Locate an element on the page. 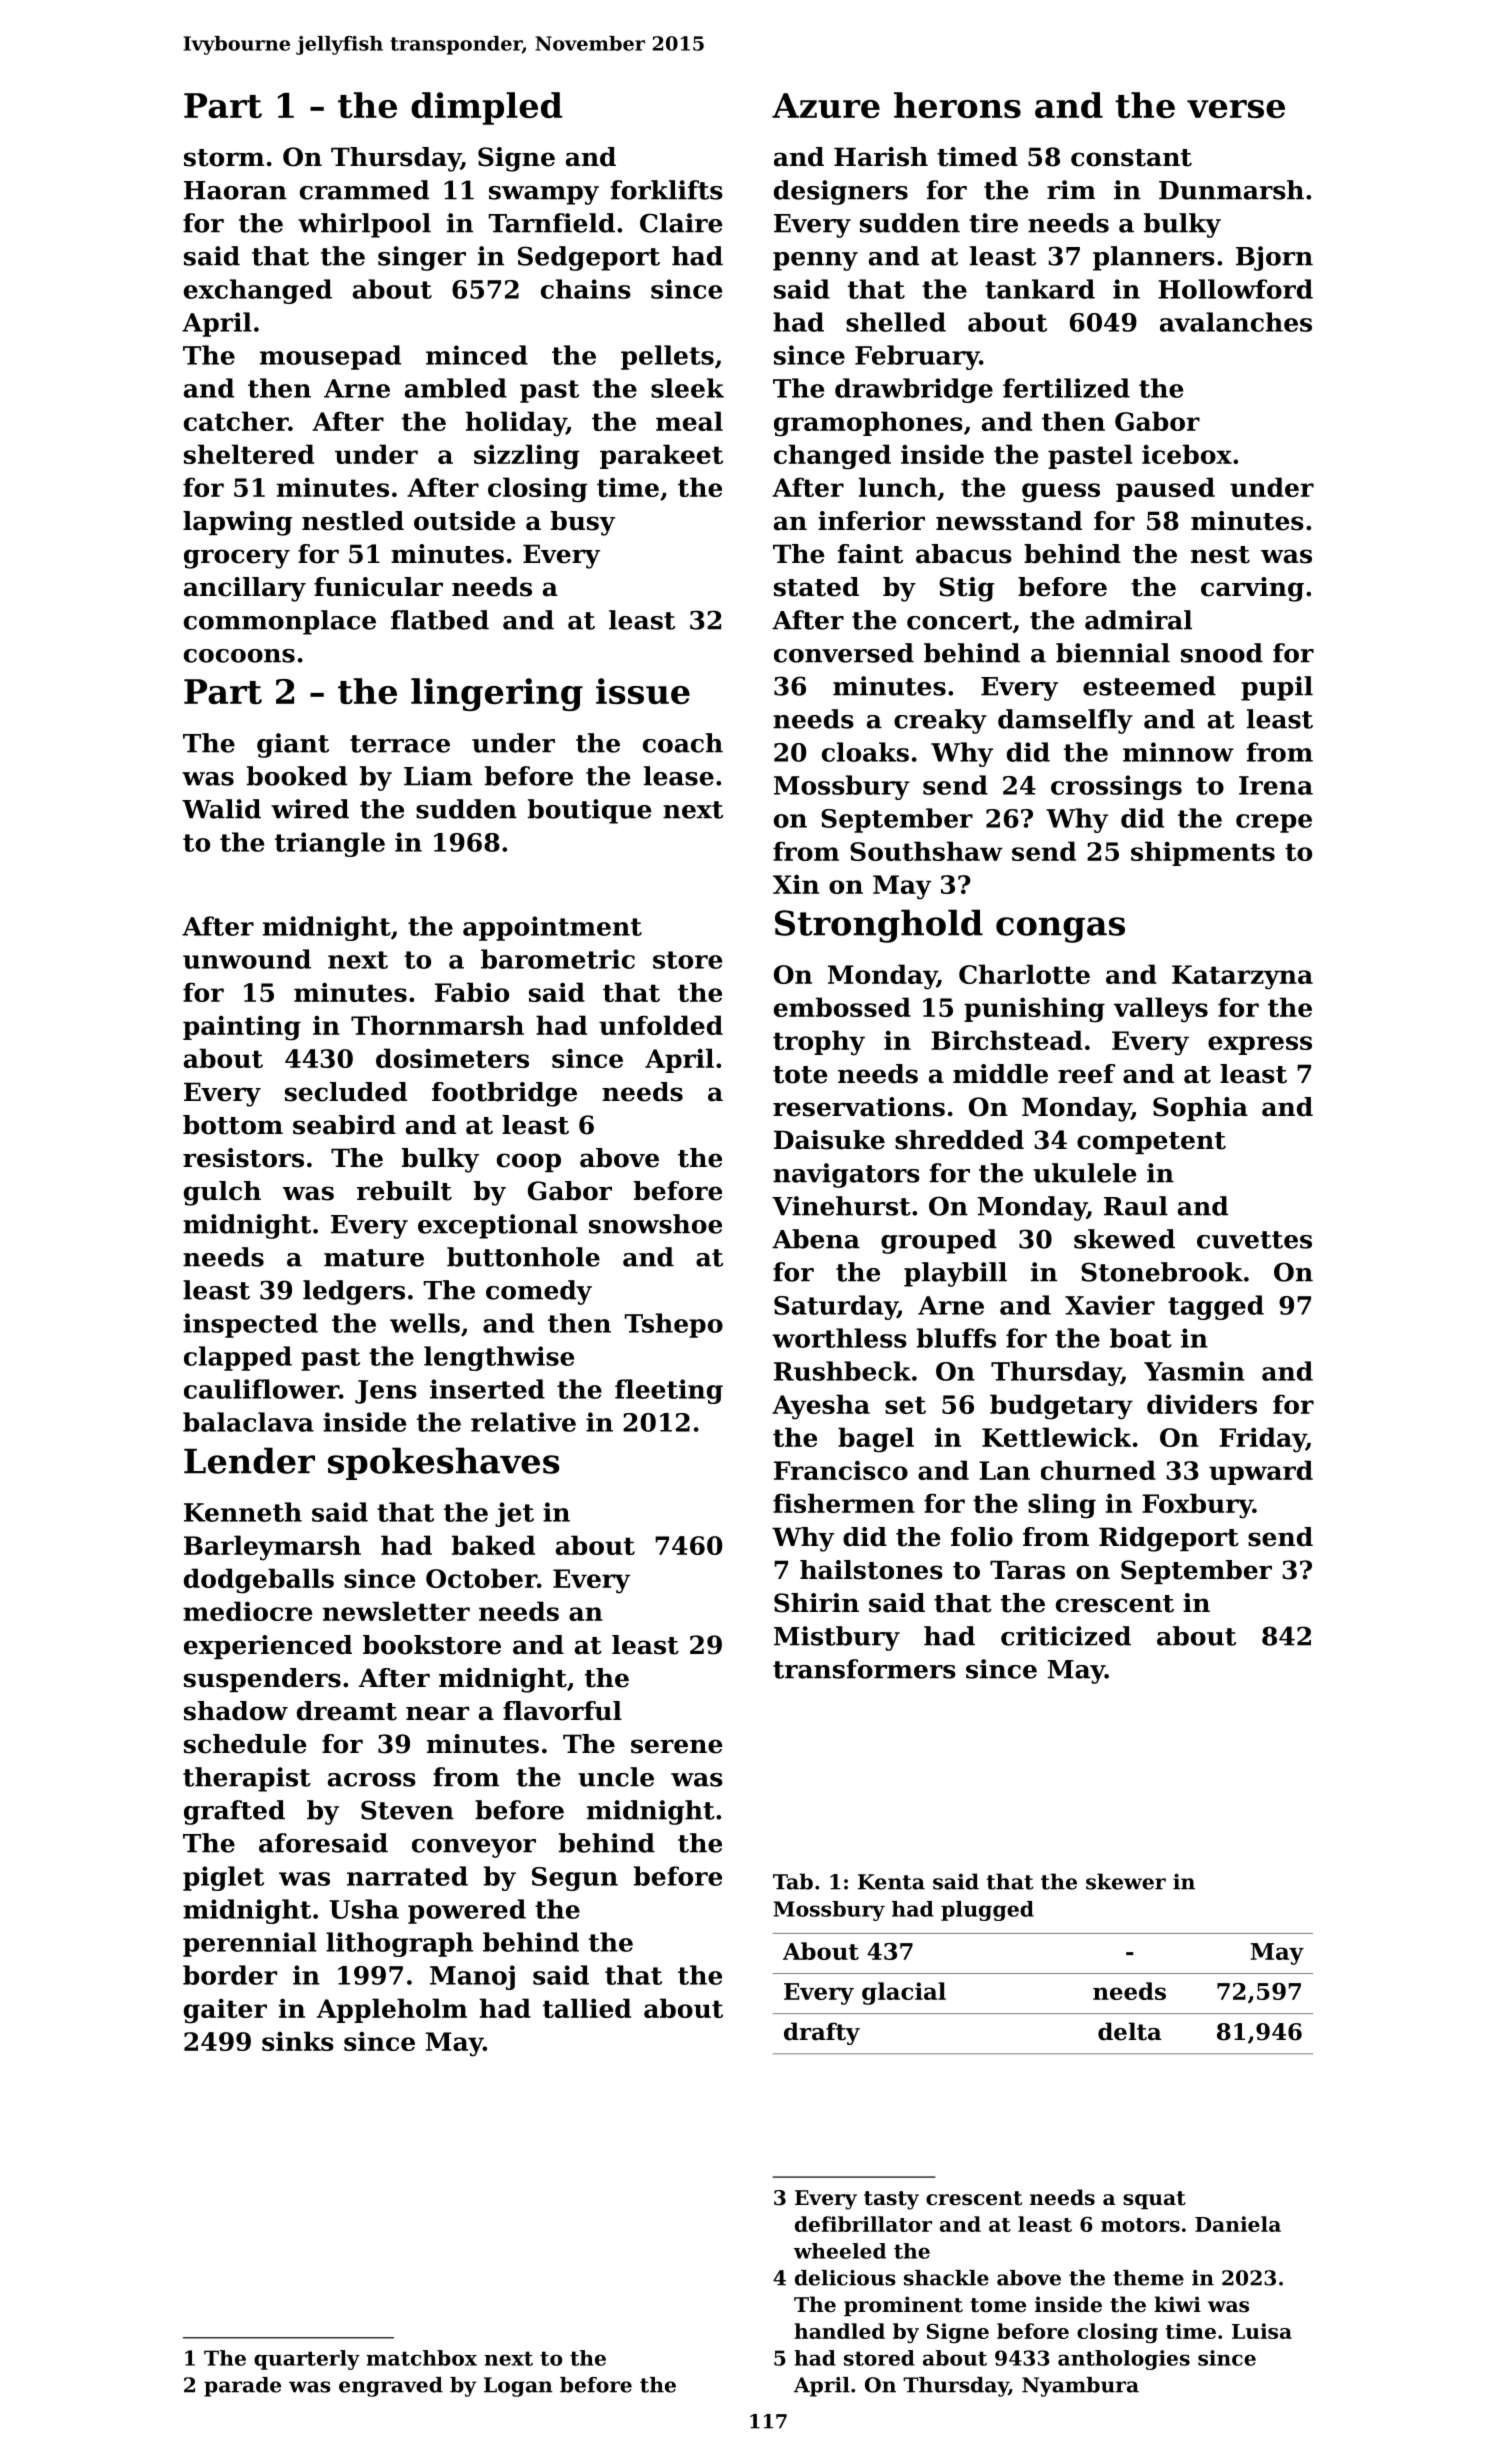 The height and width of the image is (2464, 1496). fleeting is located at coordinates (669, 1391).
